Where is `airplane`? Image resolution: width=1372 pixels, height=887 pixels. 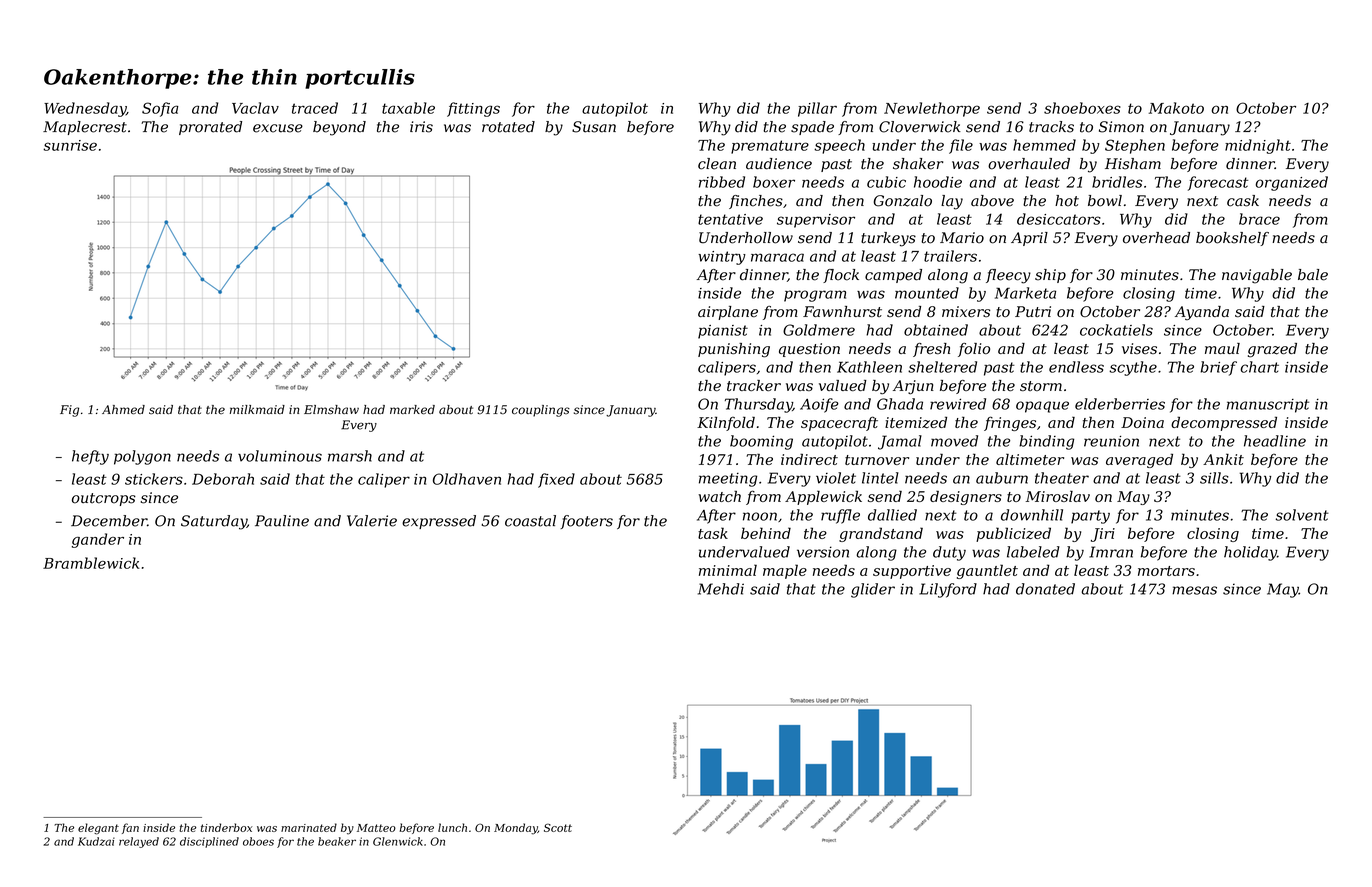
airplane is located at coordinates (728, 313).
